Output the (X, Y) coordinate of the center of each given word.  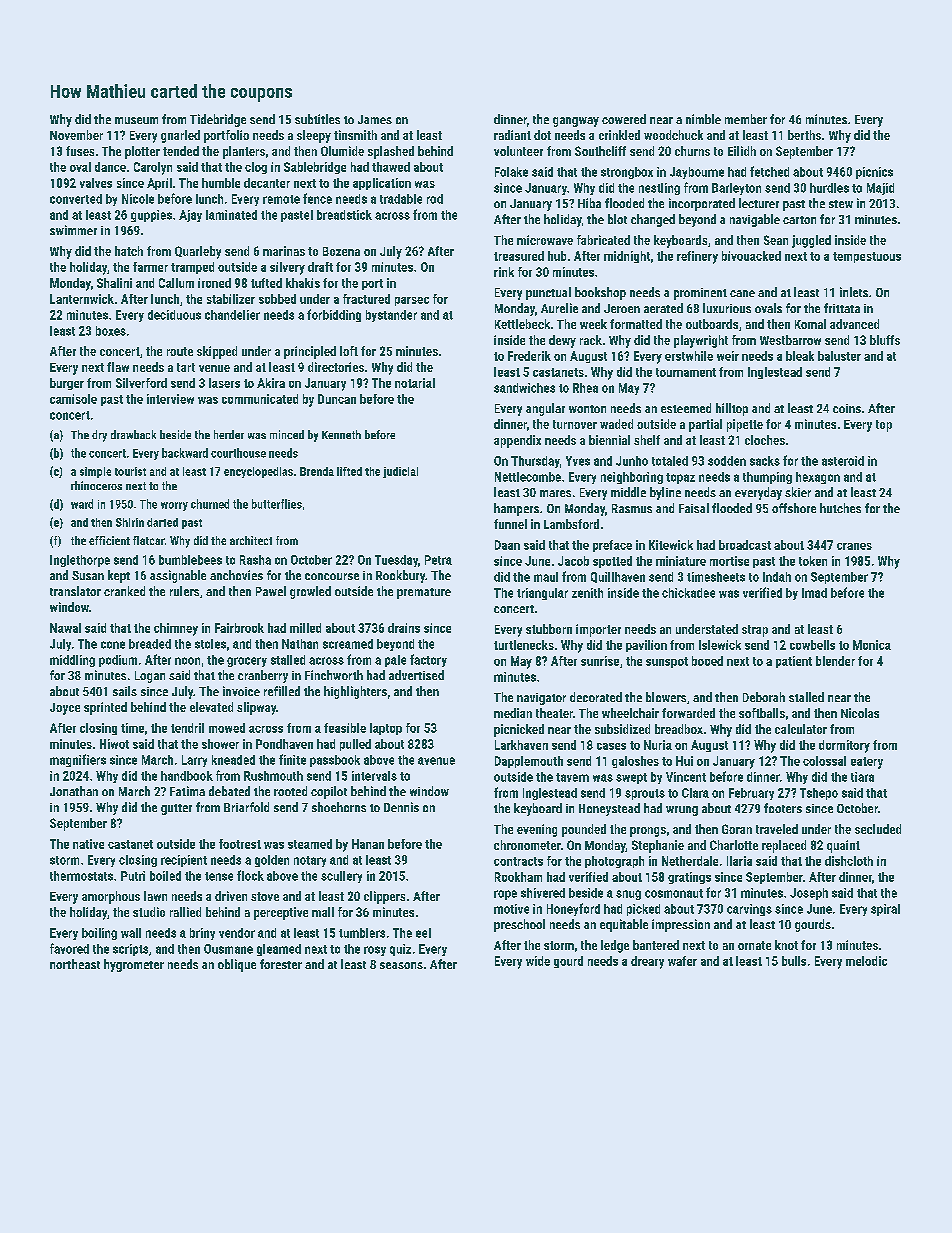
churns (692, 151)
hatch (129, 251)
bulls (794, 961)
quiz (400, 950)
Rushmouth (273, 776)
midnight (627, 257)
